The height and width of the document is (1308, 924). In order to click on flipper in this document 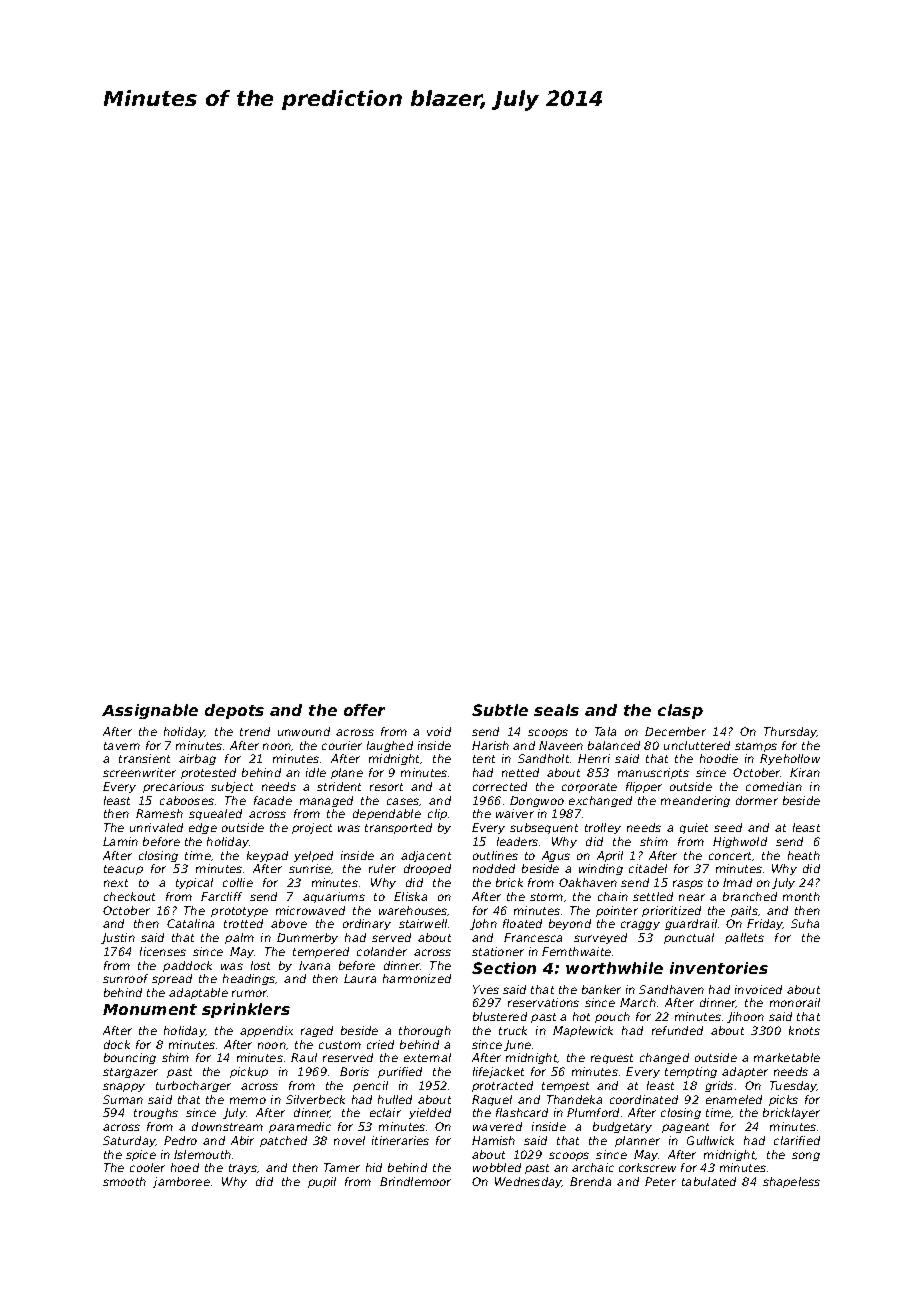, I will do `click(644, 787)`.
